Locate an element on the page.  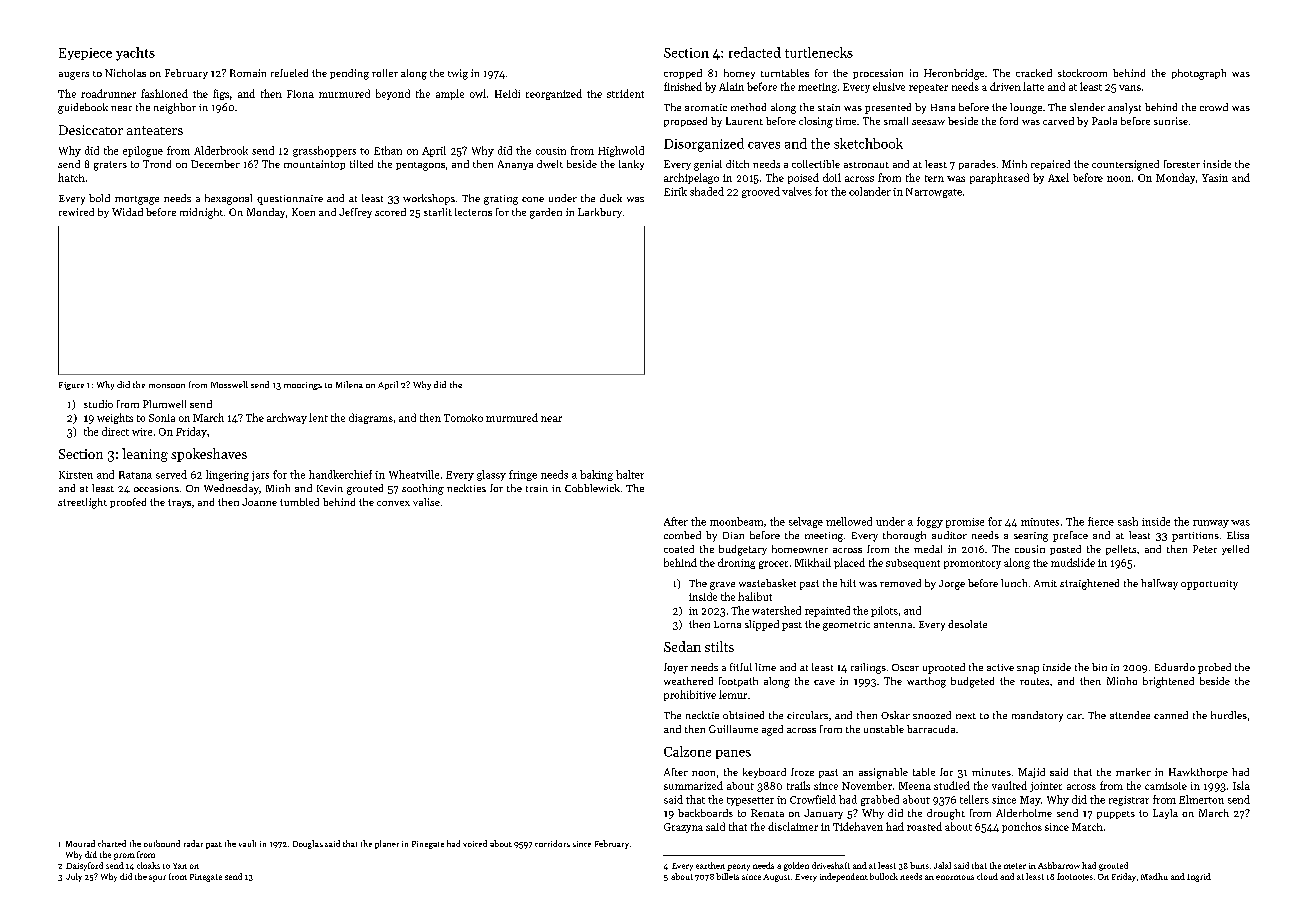
brightened is located at coordinates (1168, 682).
